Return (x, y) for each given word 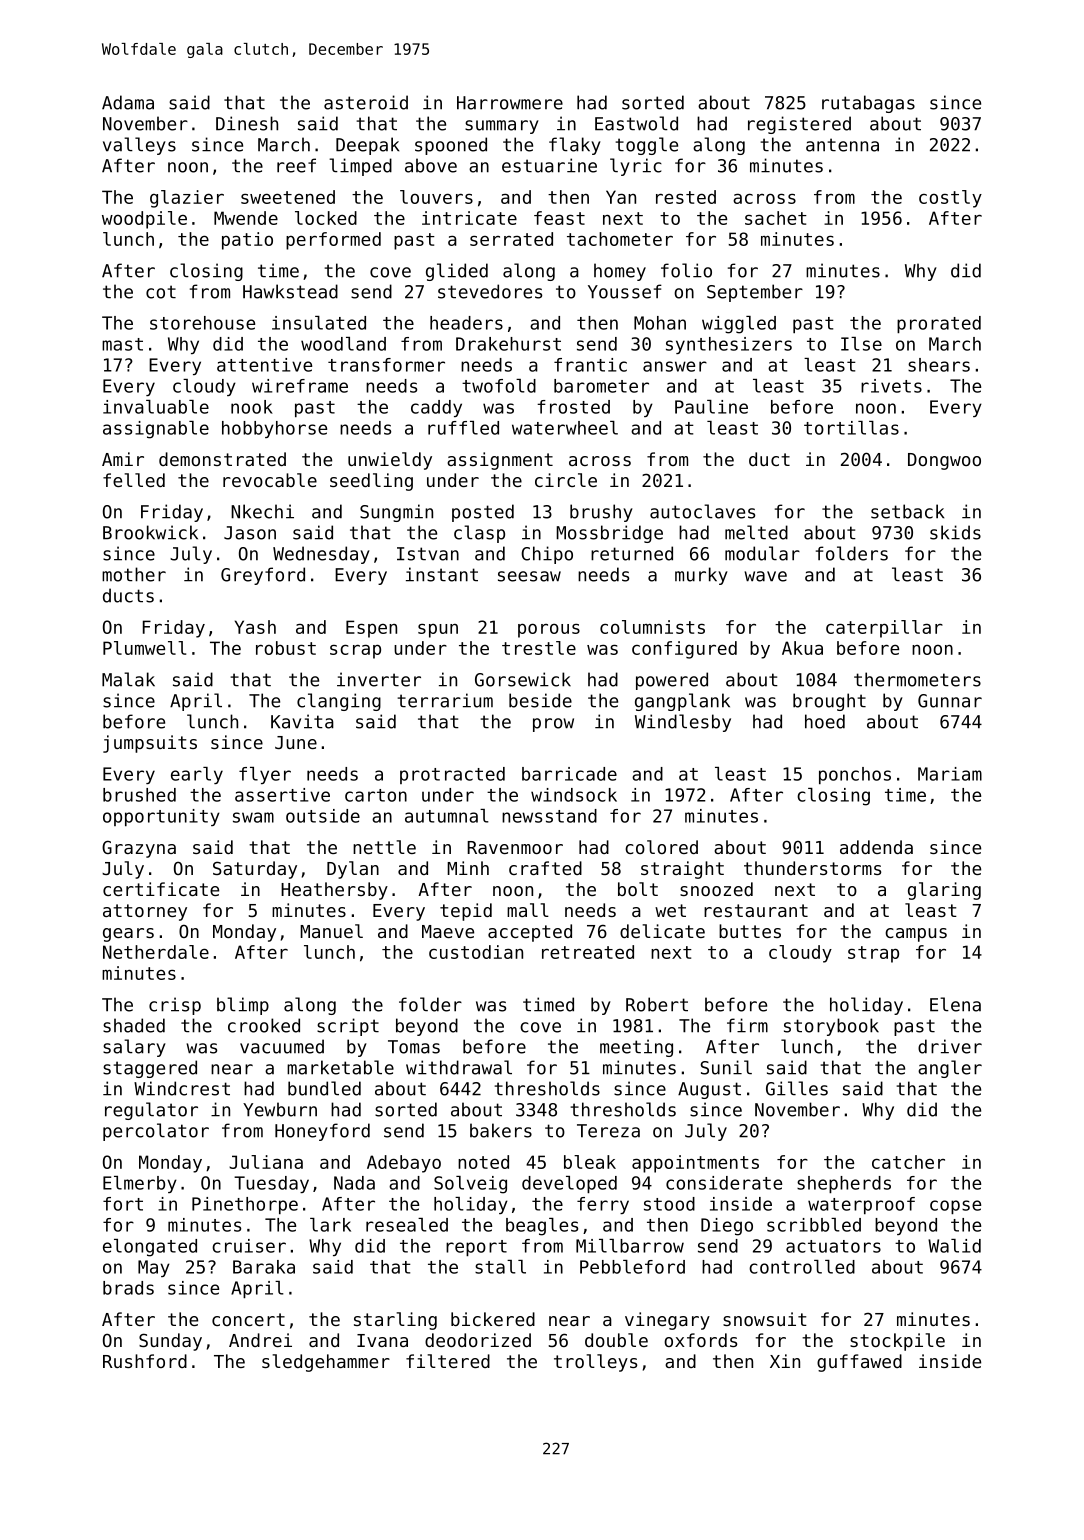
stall (500, 1267)
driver (950, 1046)
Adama (128, 102)
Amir (123, 459)
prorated (939, 324)
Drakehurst (508, 344)
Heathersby (334, 891)
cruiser (249, 1246)
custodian (476, 952)
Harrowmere (510, 103)
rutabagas (868, 104)
